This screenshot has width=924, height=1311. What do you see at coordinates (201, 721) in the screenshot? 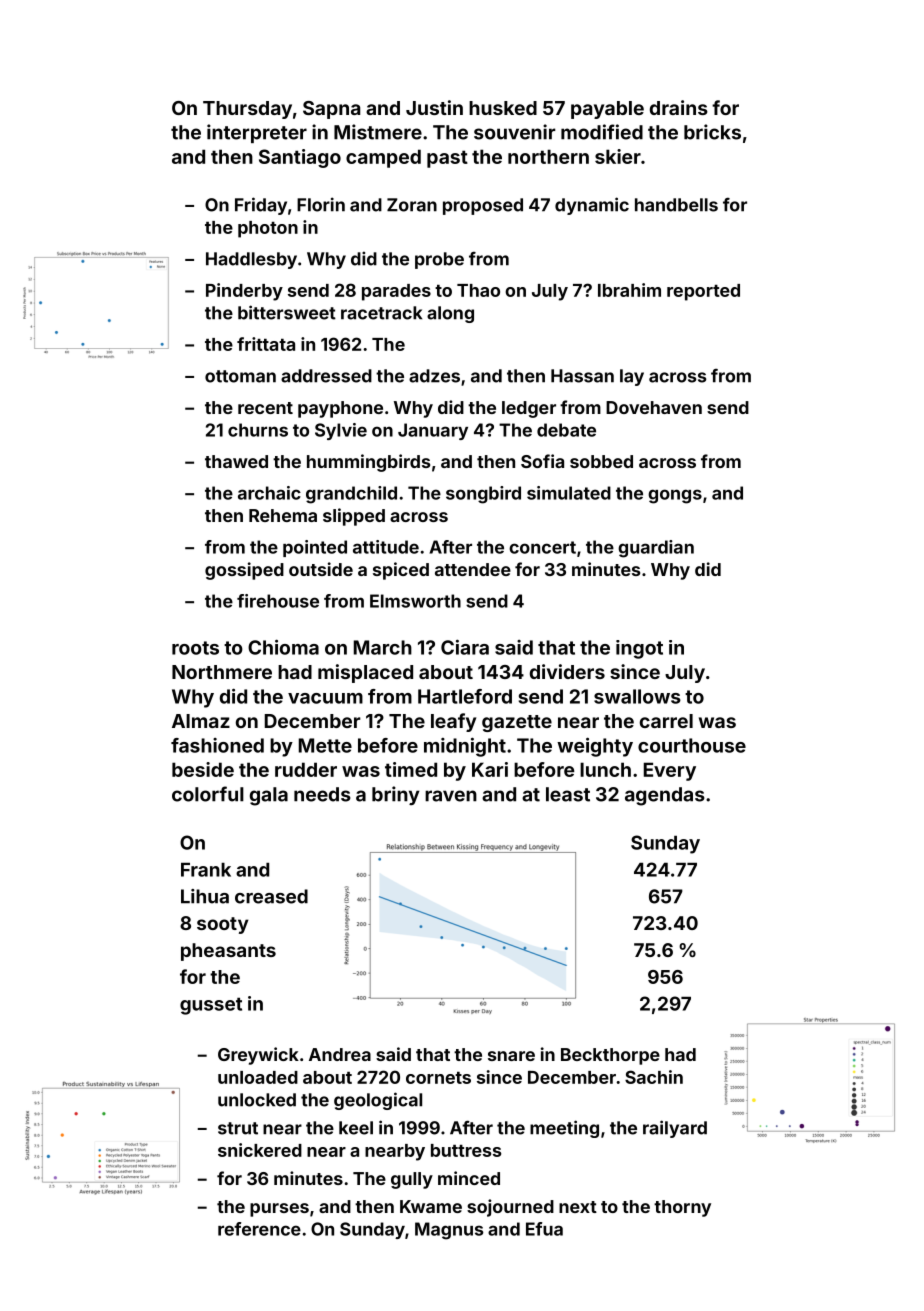
I see `Almaz` at bounding box center [201, 721].
